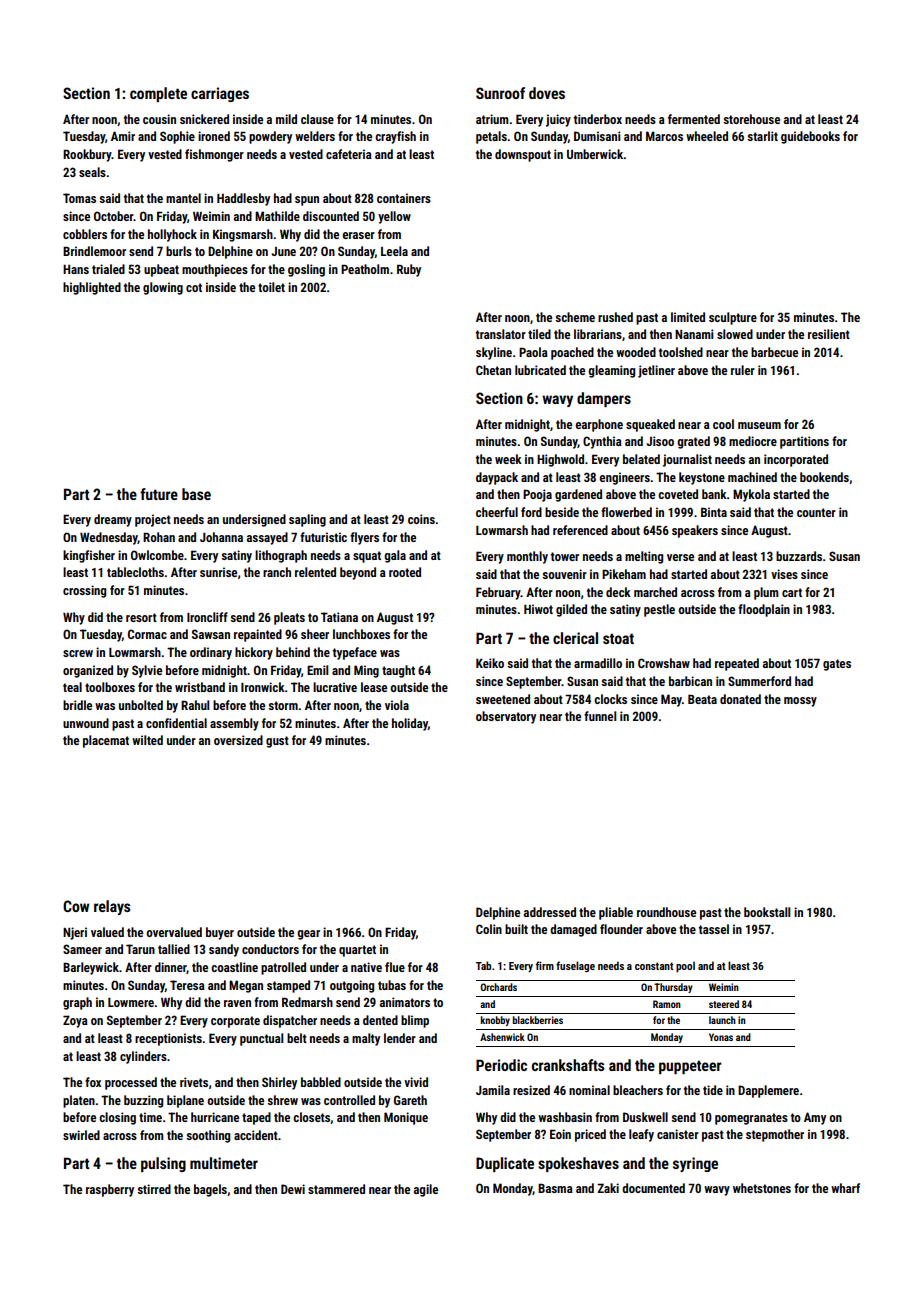 This screenshot has height=1308, width=924. Describe the element at coordinates (86, 723) in the screenshot. I see `unwound` at that location.
